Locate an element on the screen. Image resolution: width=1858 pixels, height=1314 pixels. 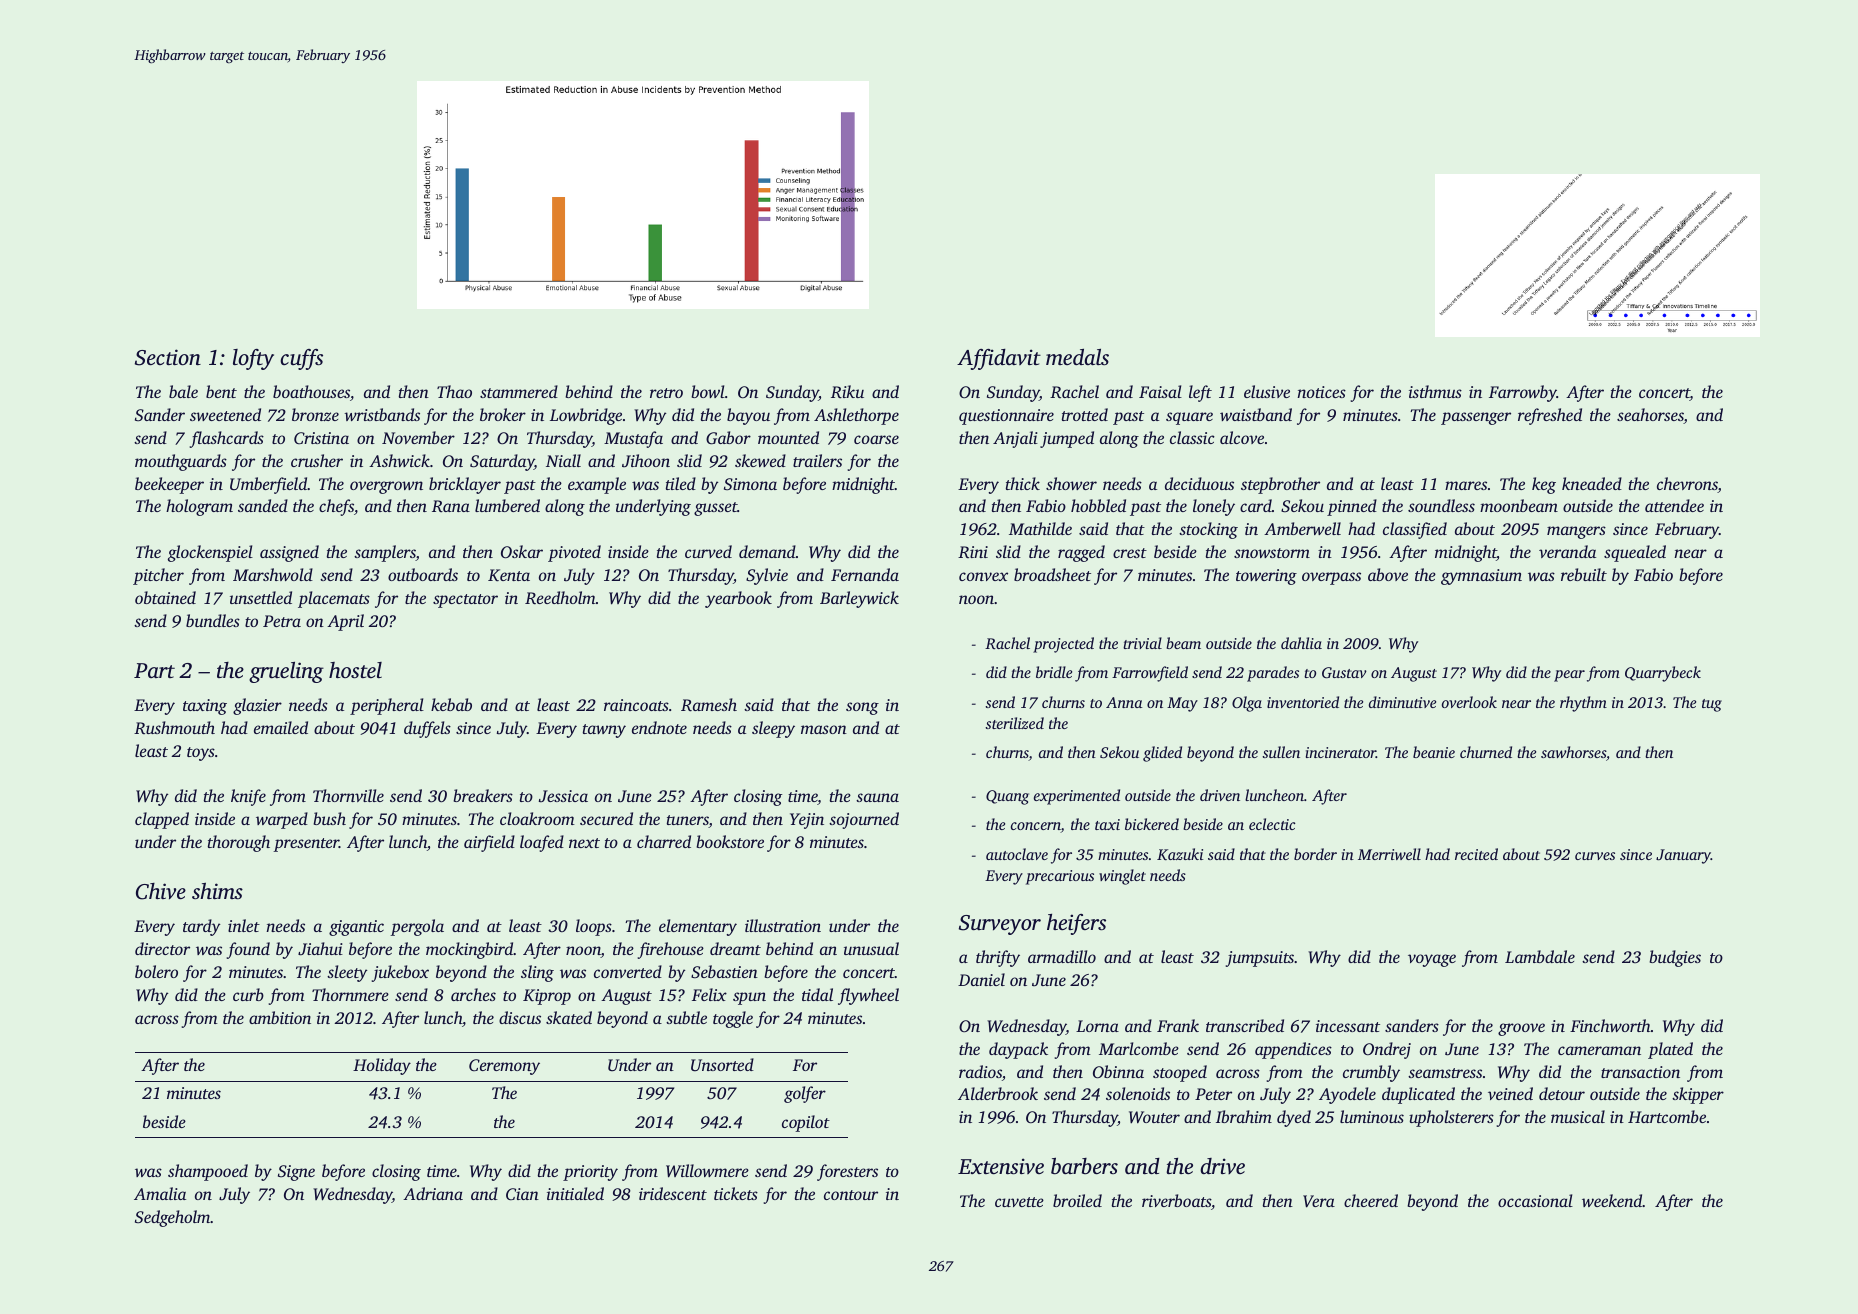
seamstress is located at coordinates (1445, 1073).
